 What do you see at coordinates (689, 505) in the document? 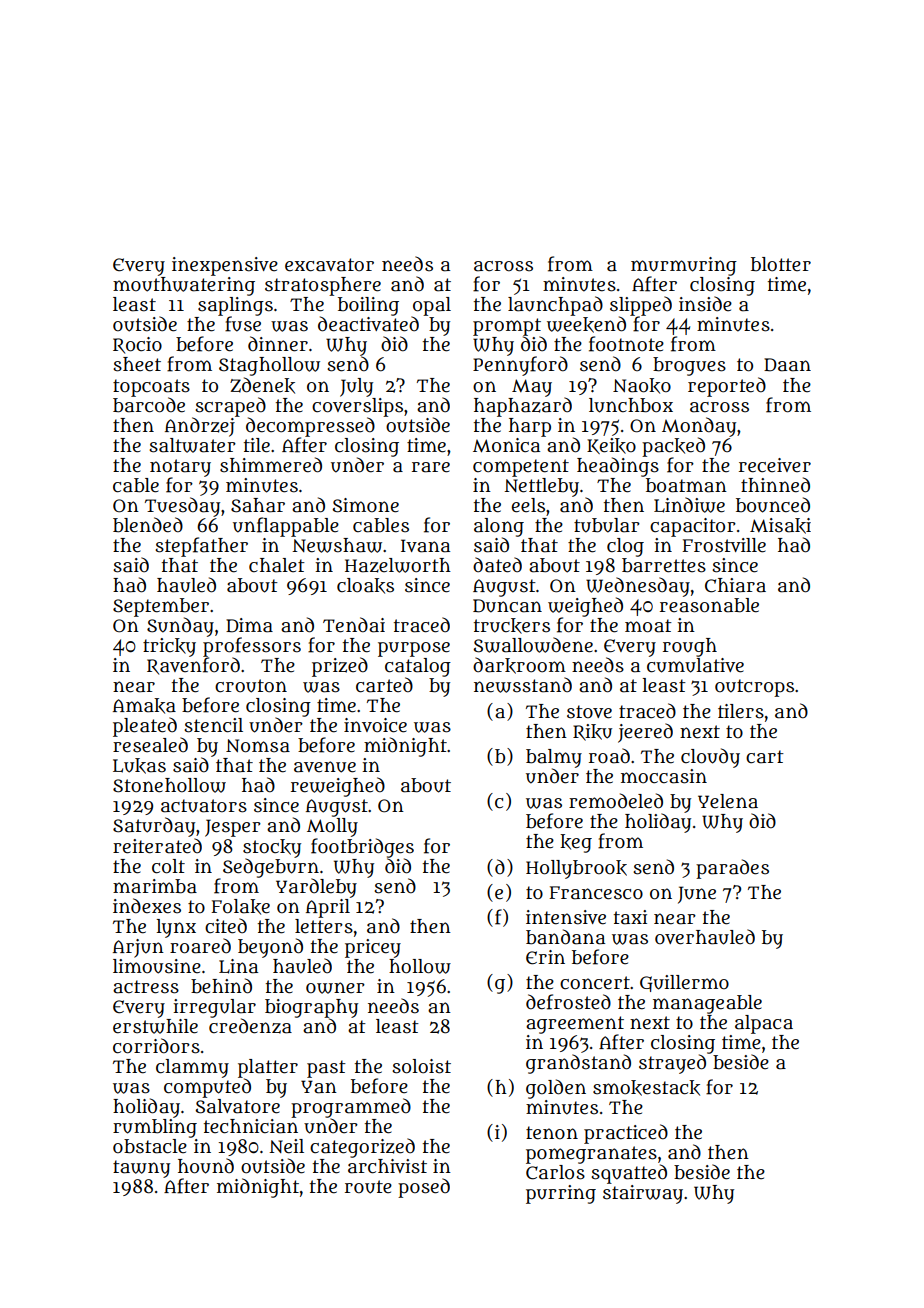
I see `Lindiwe` at bounding box center [689, 505].
